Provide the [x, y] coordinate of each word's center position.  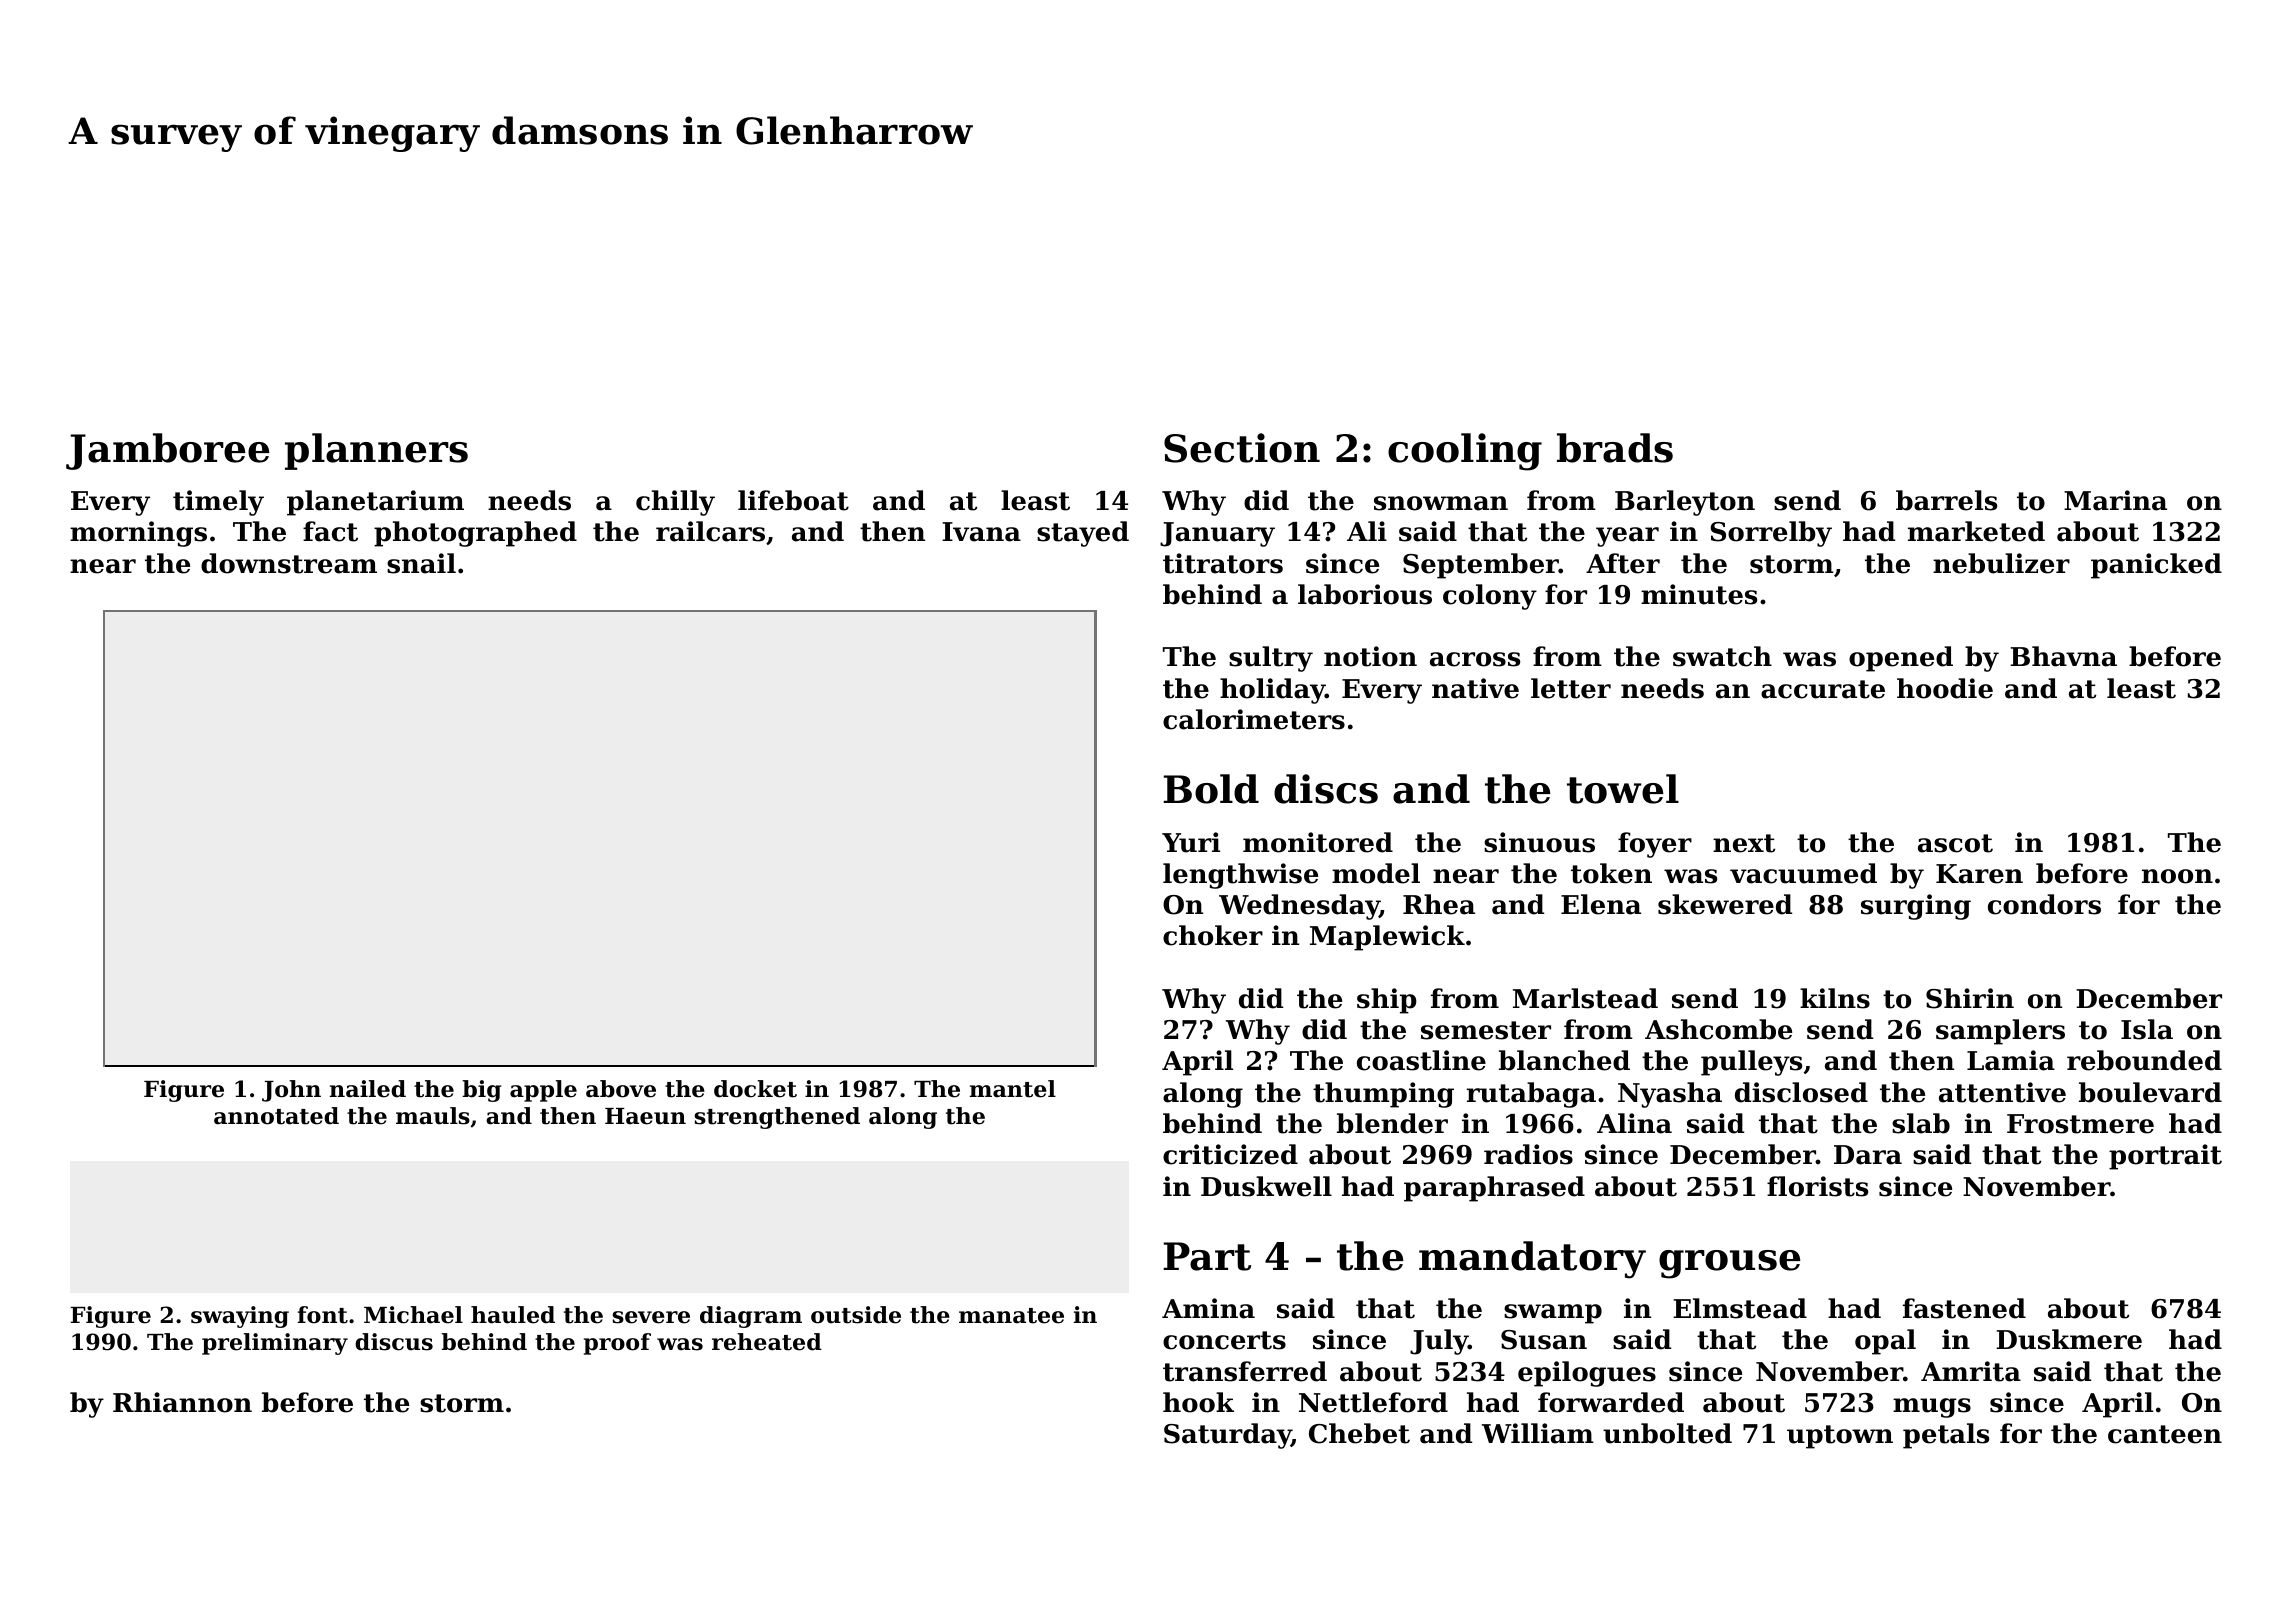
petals [1946, 1436]
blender [1392, 1123]
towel [1623, 789]
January [1217, 534]
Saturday [1227, 1436]
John [291, 1091]
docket [755, 1089]
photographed [475, 534]
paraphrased [1494, 1189]
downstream [289, 563]
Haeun [645, 1116]
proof [617, 1344]
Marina [2115, 500]
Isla [2147, 1029]
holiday [1272, 691]
